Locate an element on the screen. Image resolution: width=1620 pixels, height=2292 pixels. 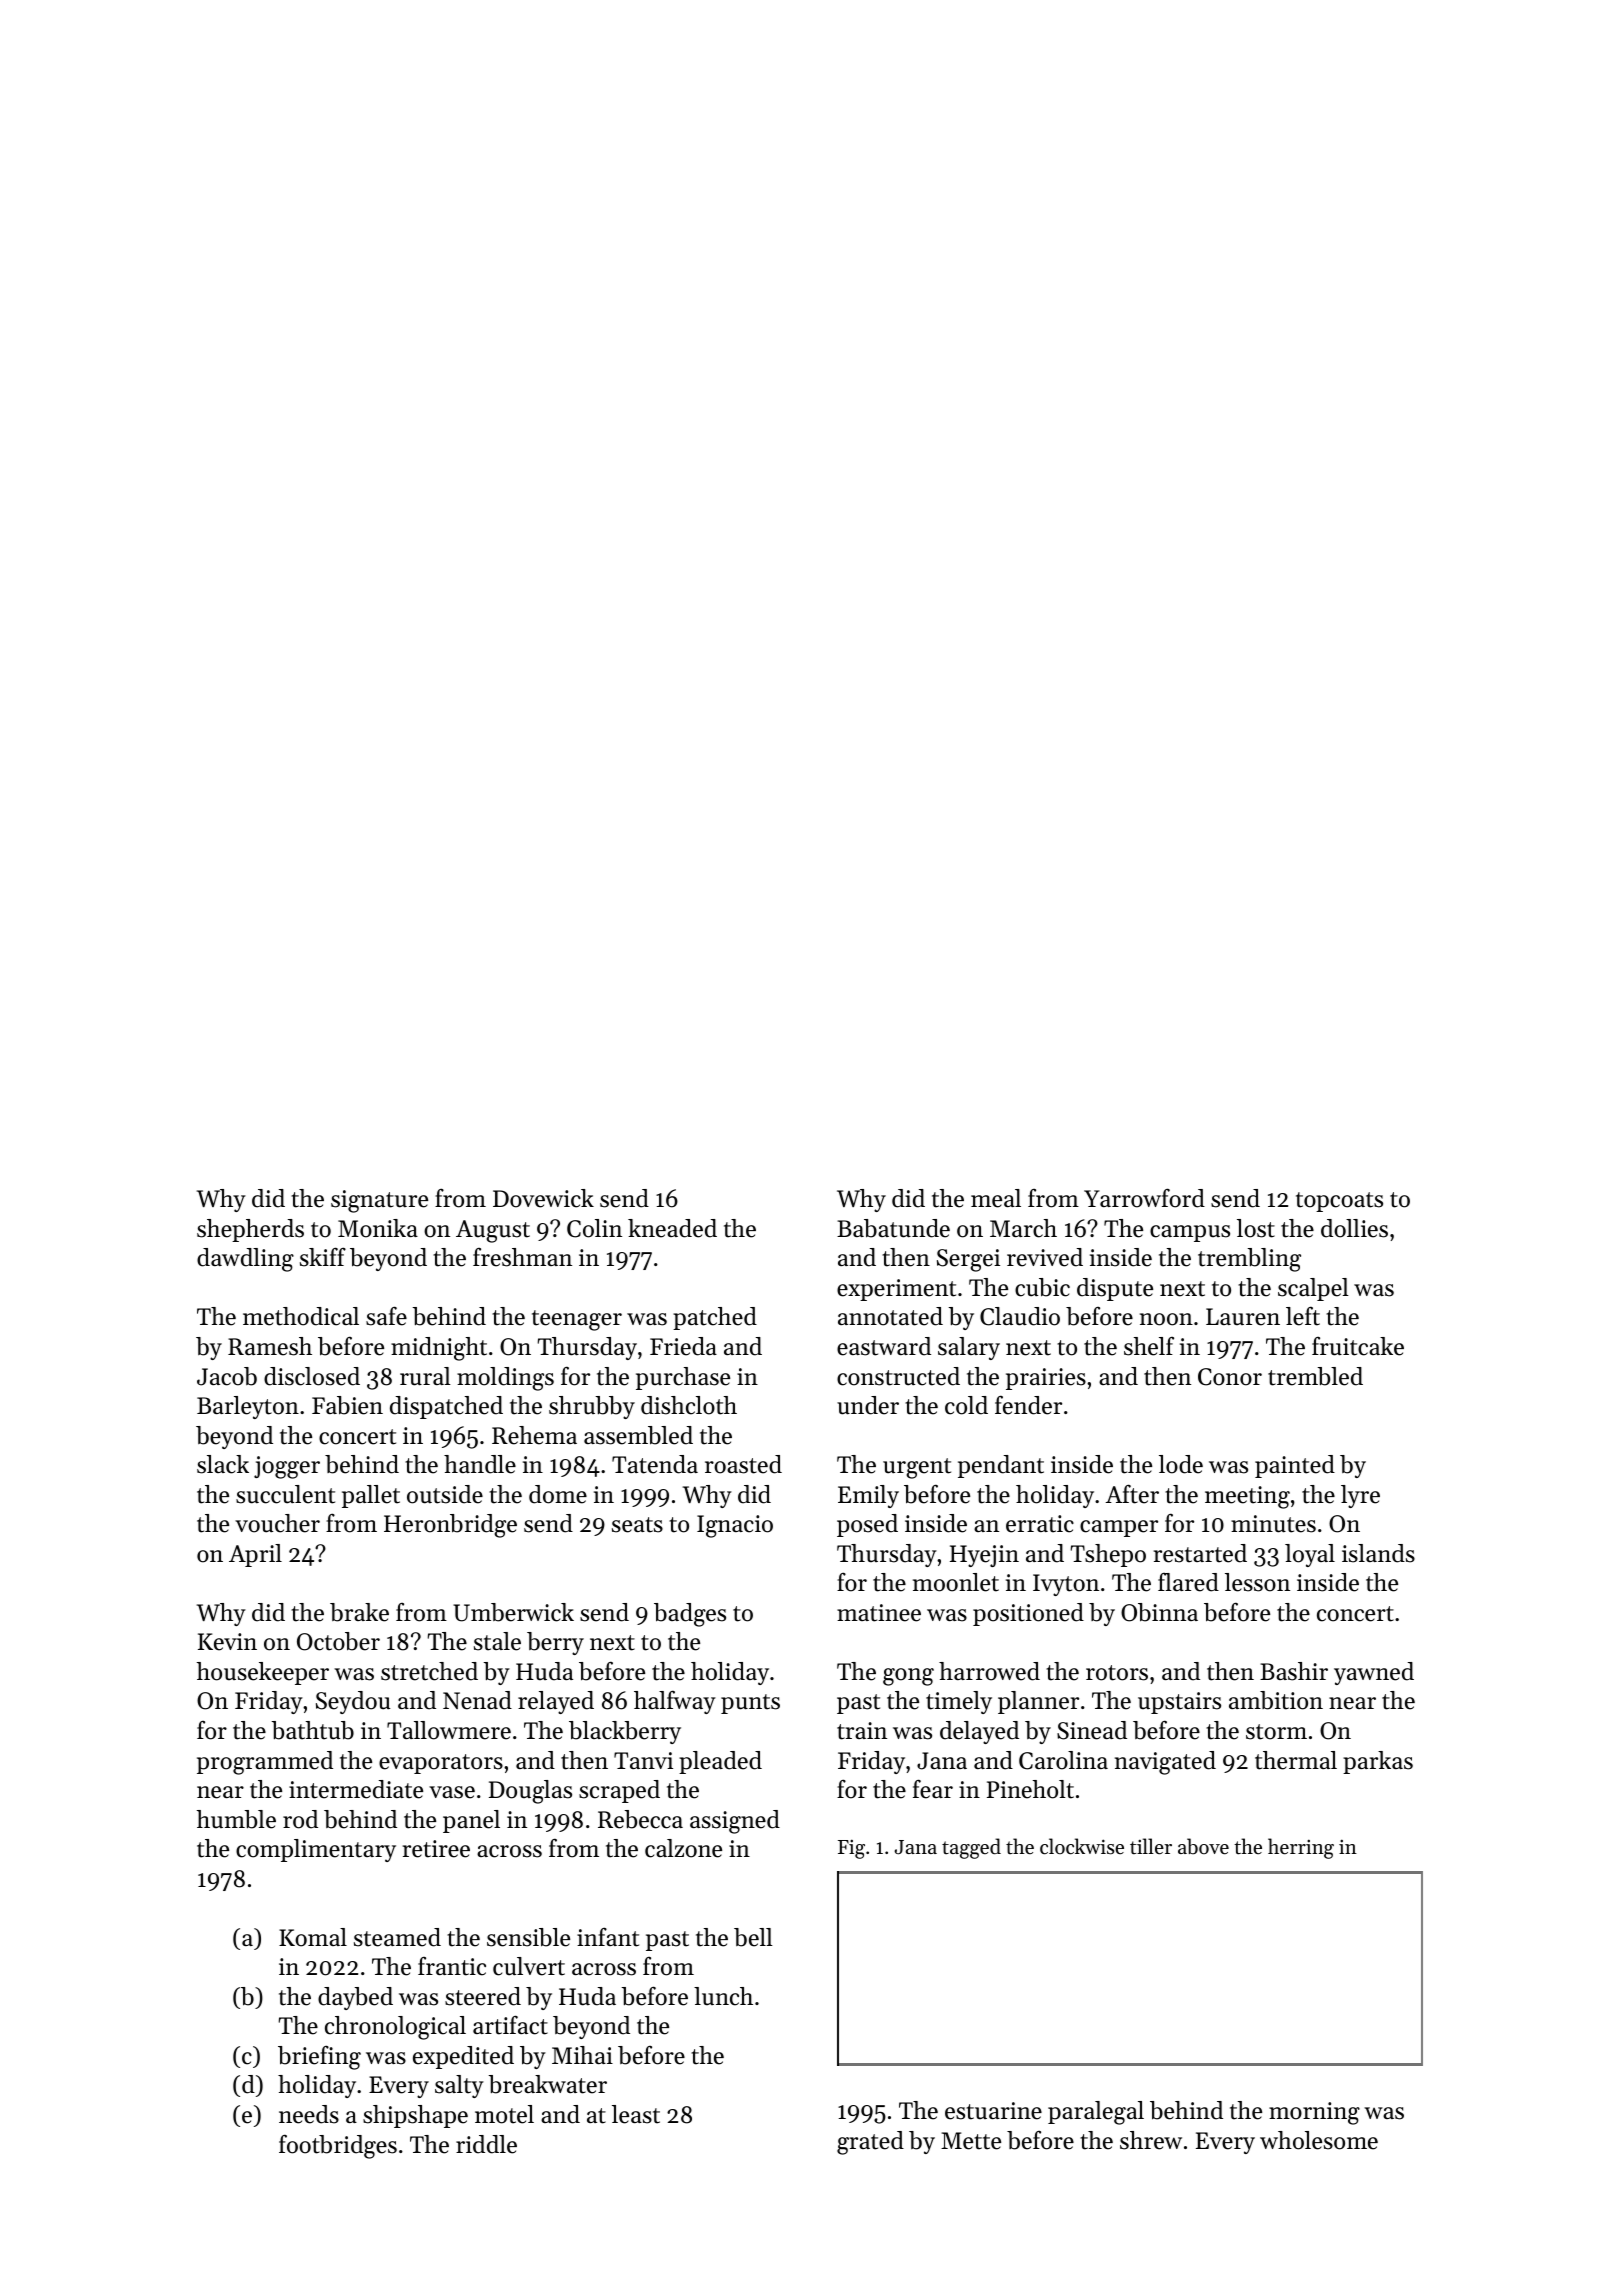
humble is located at coordinates (236, 1819).
